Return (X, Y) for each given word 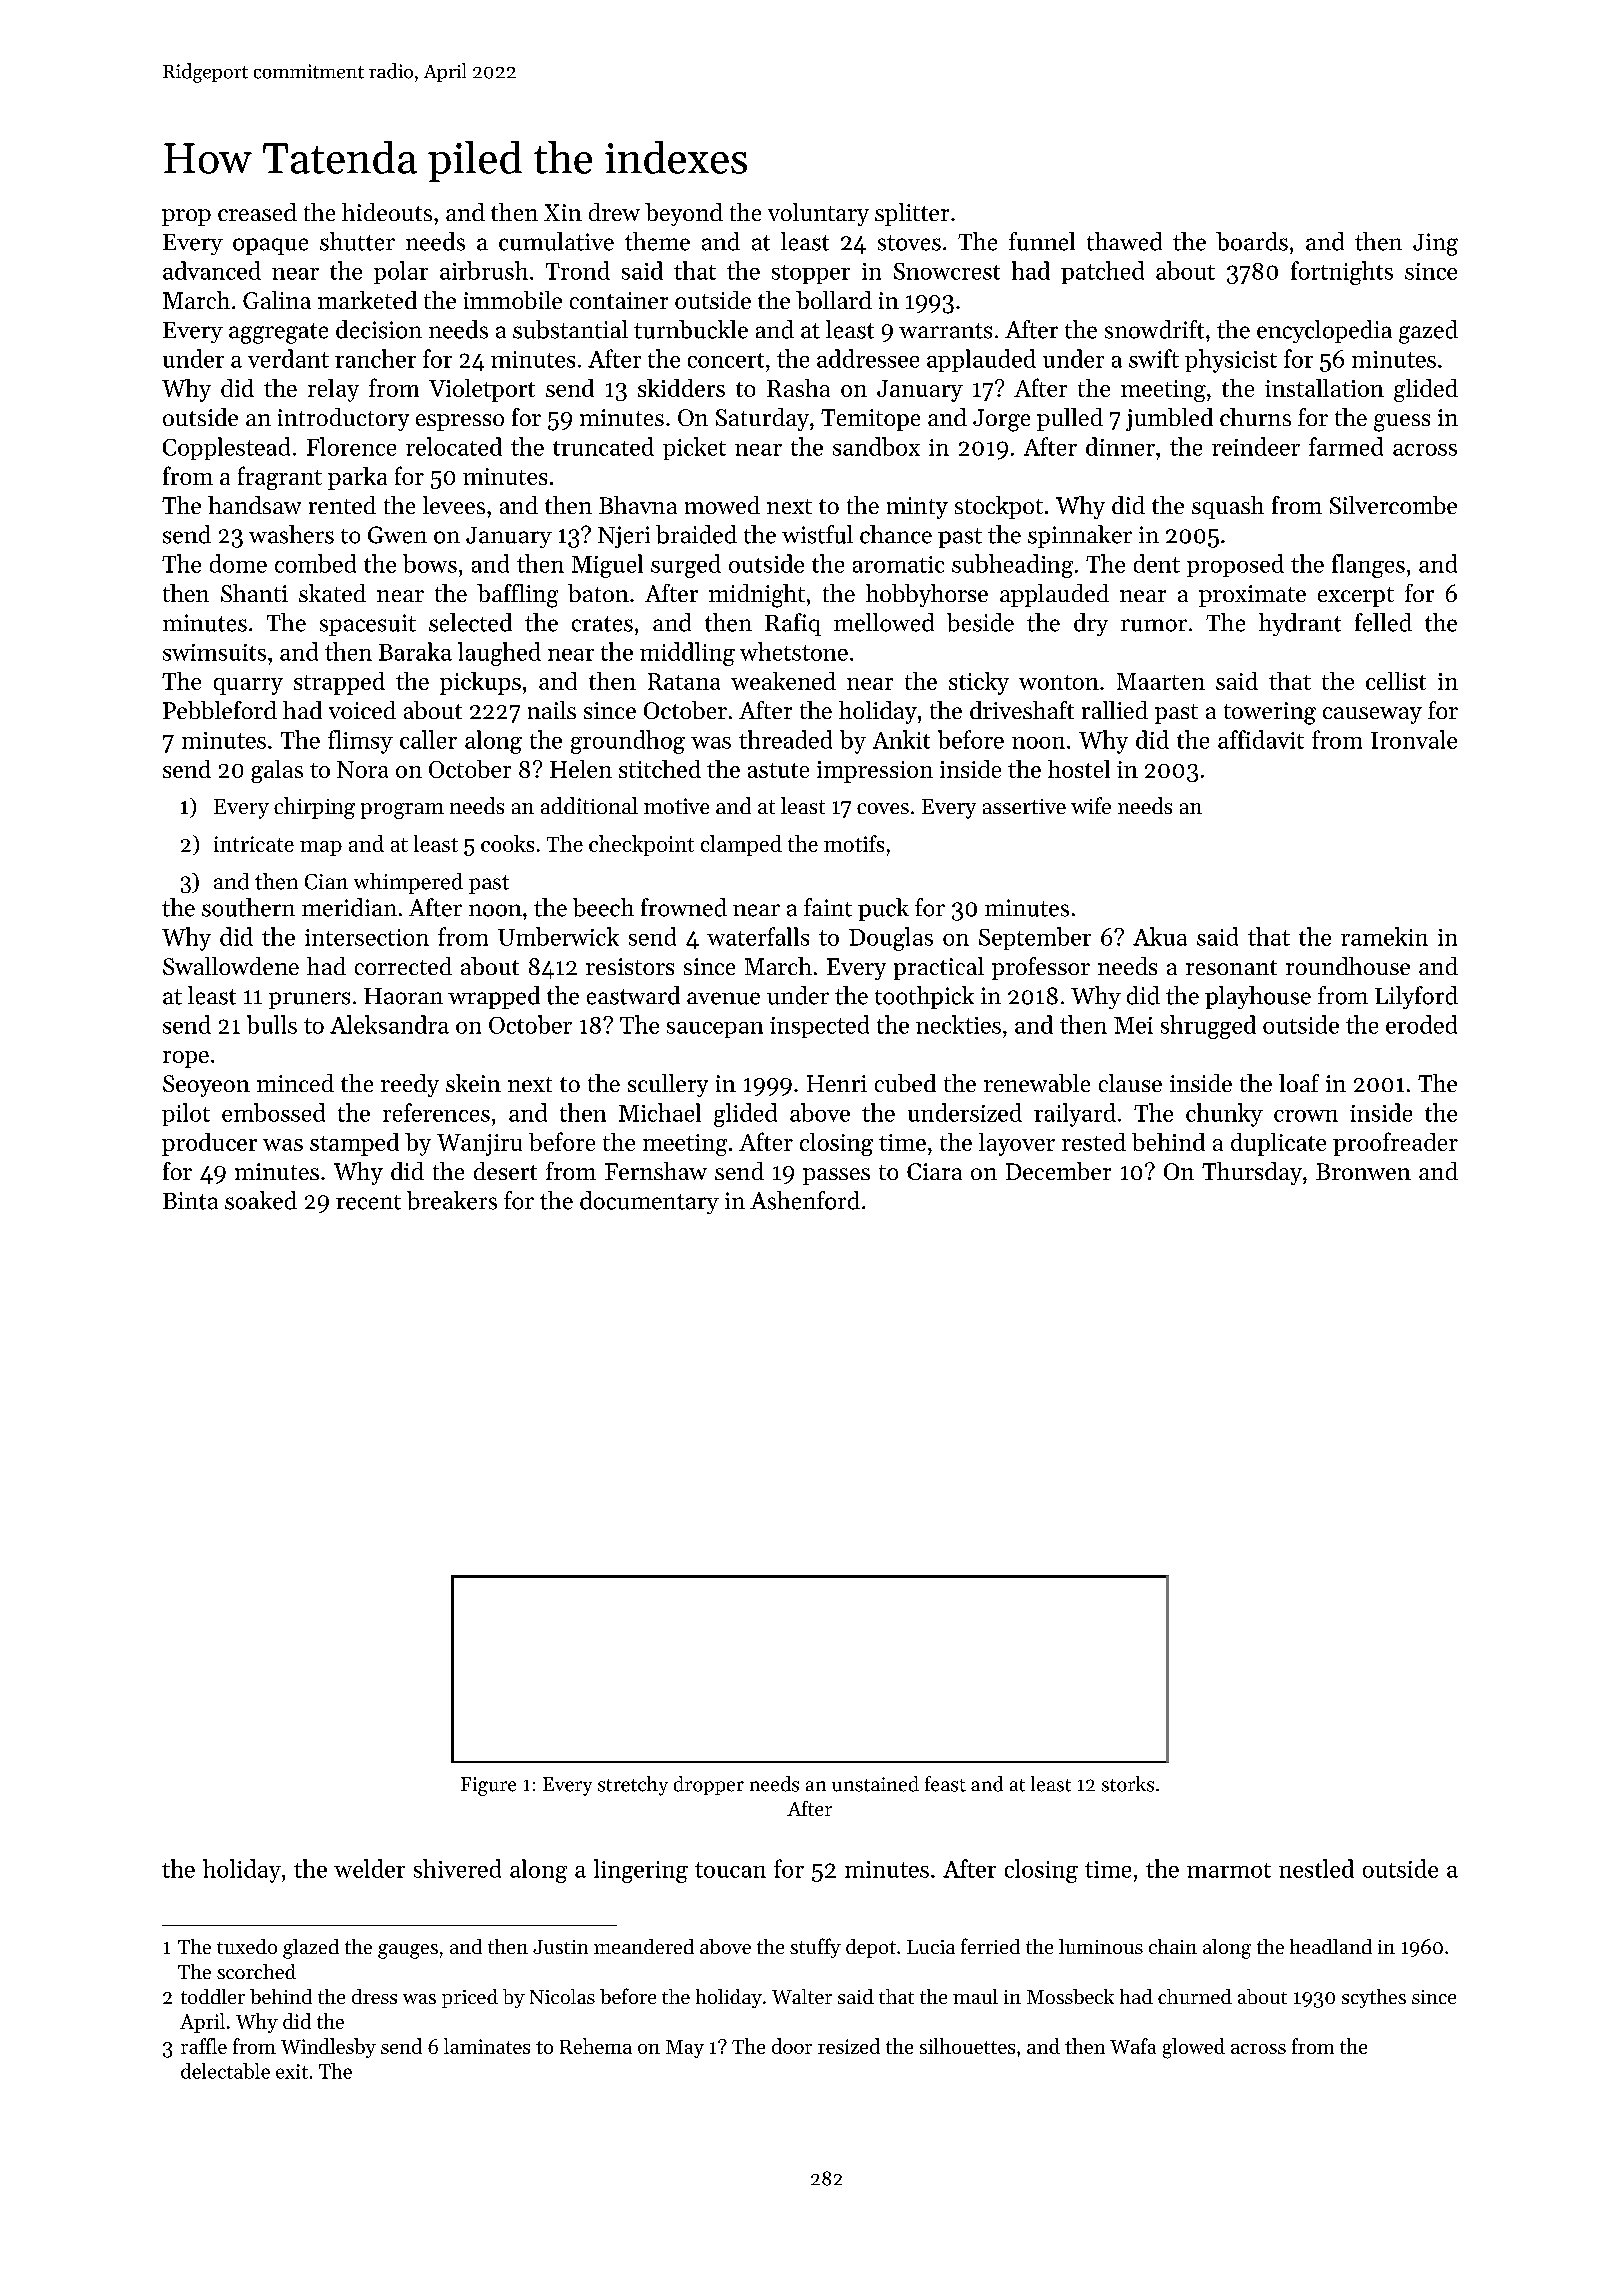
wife (1091, 805)
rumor (1154, 625)
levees (454, 505)
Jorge (1001, 420)
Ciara (934, 1171)
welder (369, 1868)
